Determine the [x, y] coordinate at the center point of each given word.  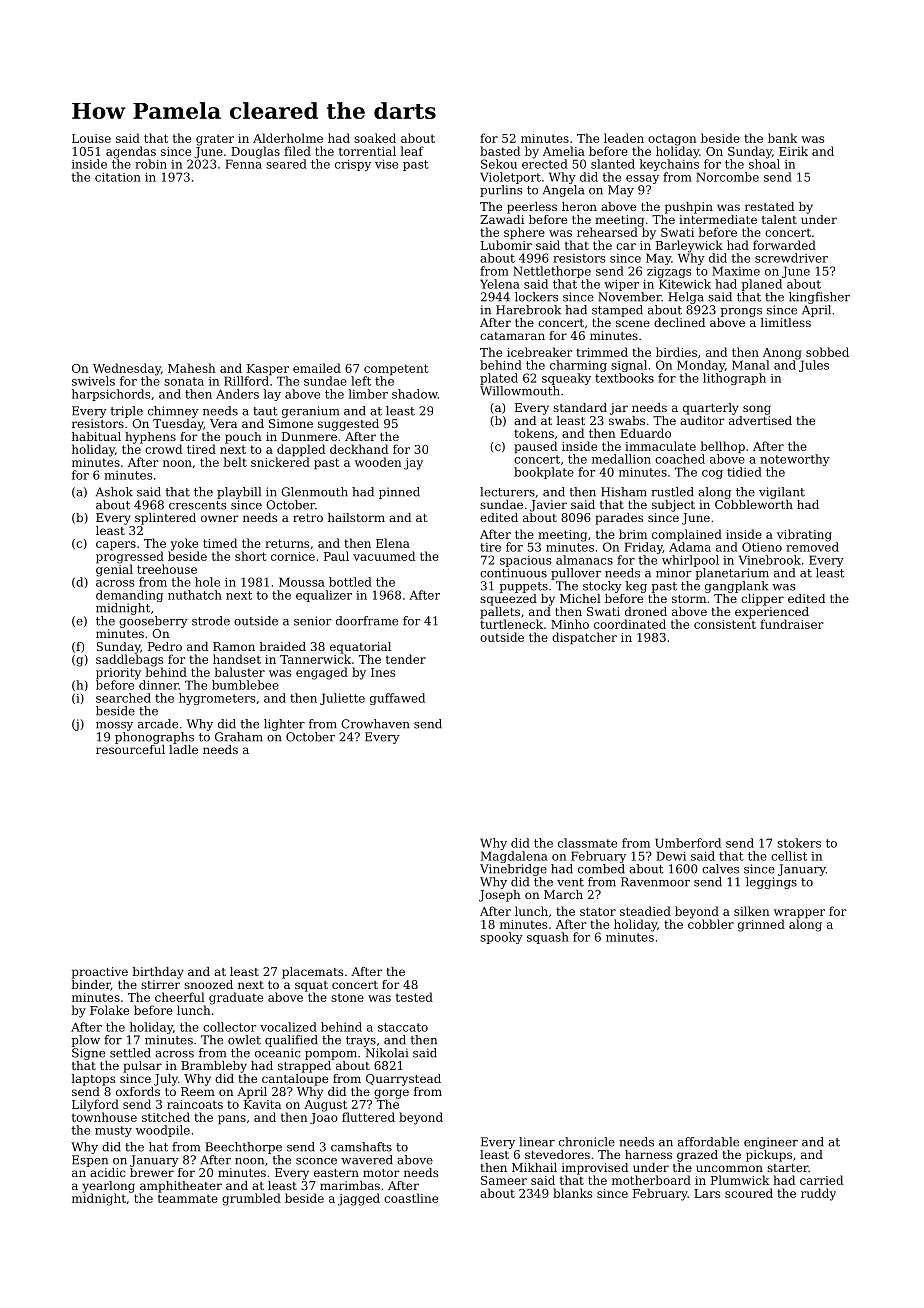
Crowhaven [375, 724]
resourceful [130, 749]
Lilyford [95, 1105]
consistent [725, 624]
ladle [183, 749]
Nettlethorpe [552, 272]
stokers [799, 843]
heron [579, 206]
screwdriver [791, 258]
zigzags [669, 272]
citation [118, 177]
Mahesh [192, 368]
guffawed [397, 699]
